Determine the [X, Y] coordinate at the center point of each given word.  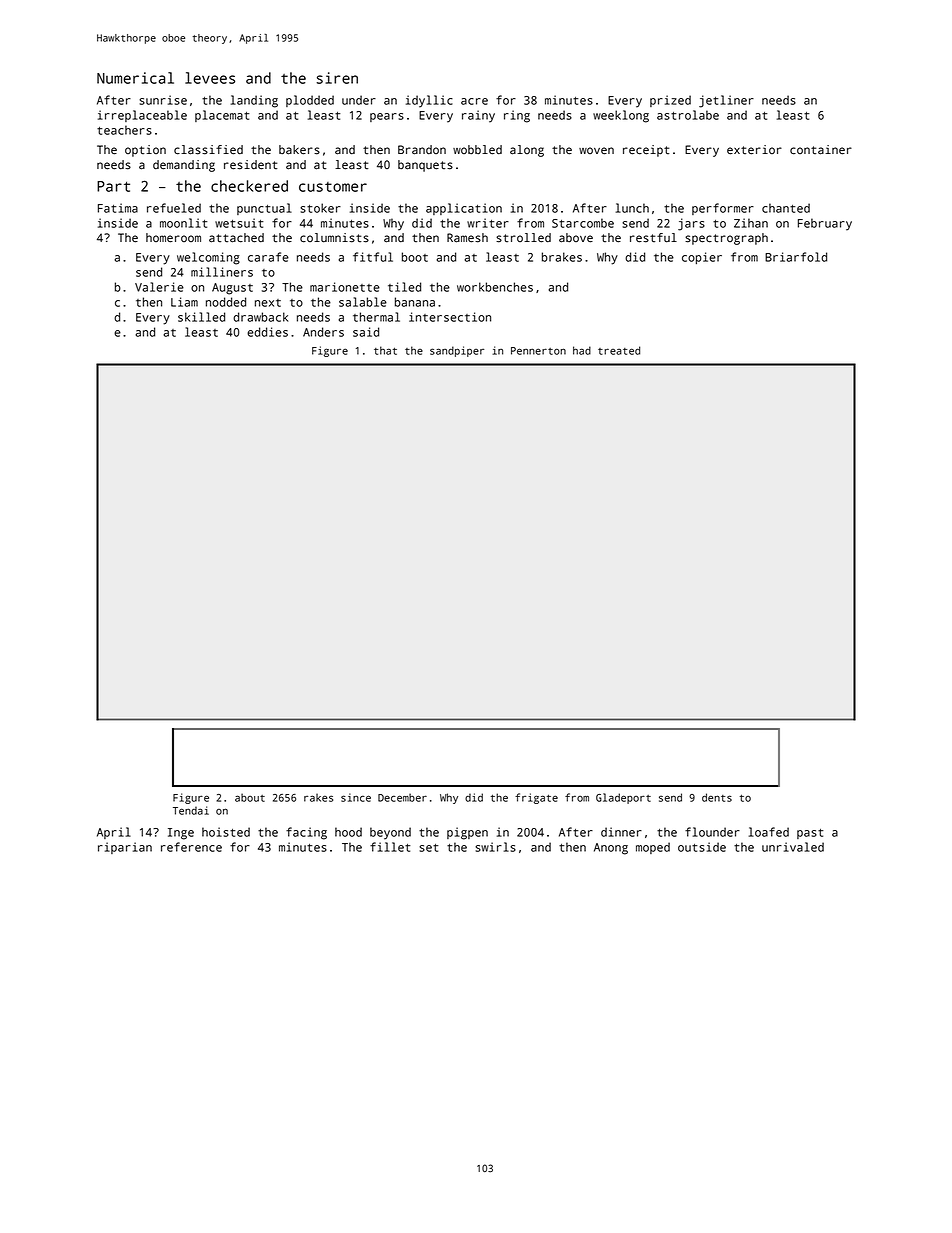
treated [619, 350]
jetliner [726, 101]
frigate [536, 798]
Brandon [422, 150]
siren [337, 78]
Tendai [191, 810]
